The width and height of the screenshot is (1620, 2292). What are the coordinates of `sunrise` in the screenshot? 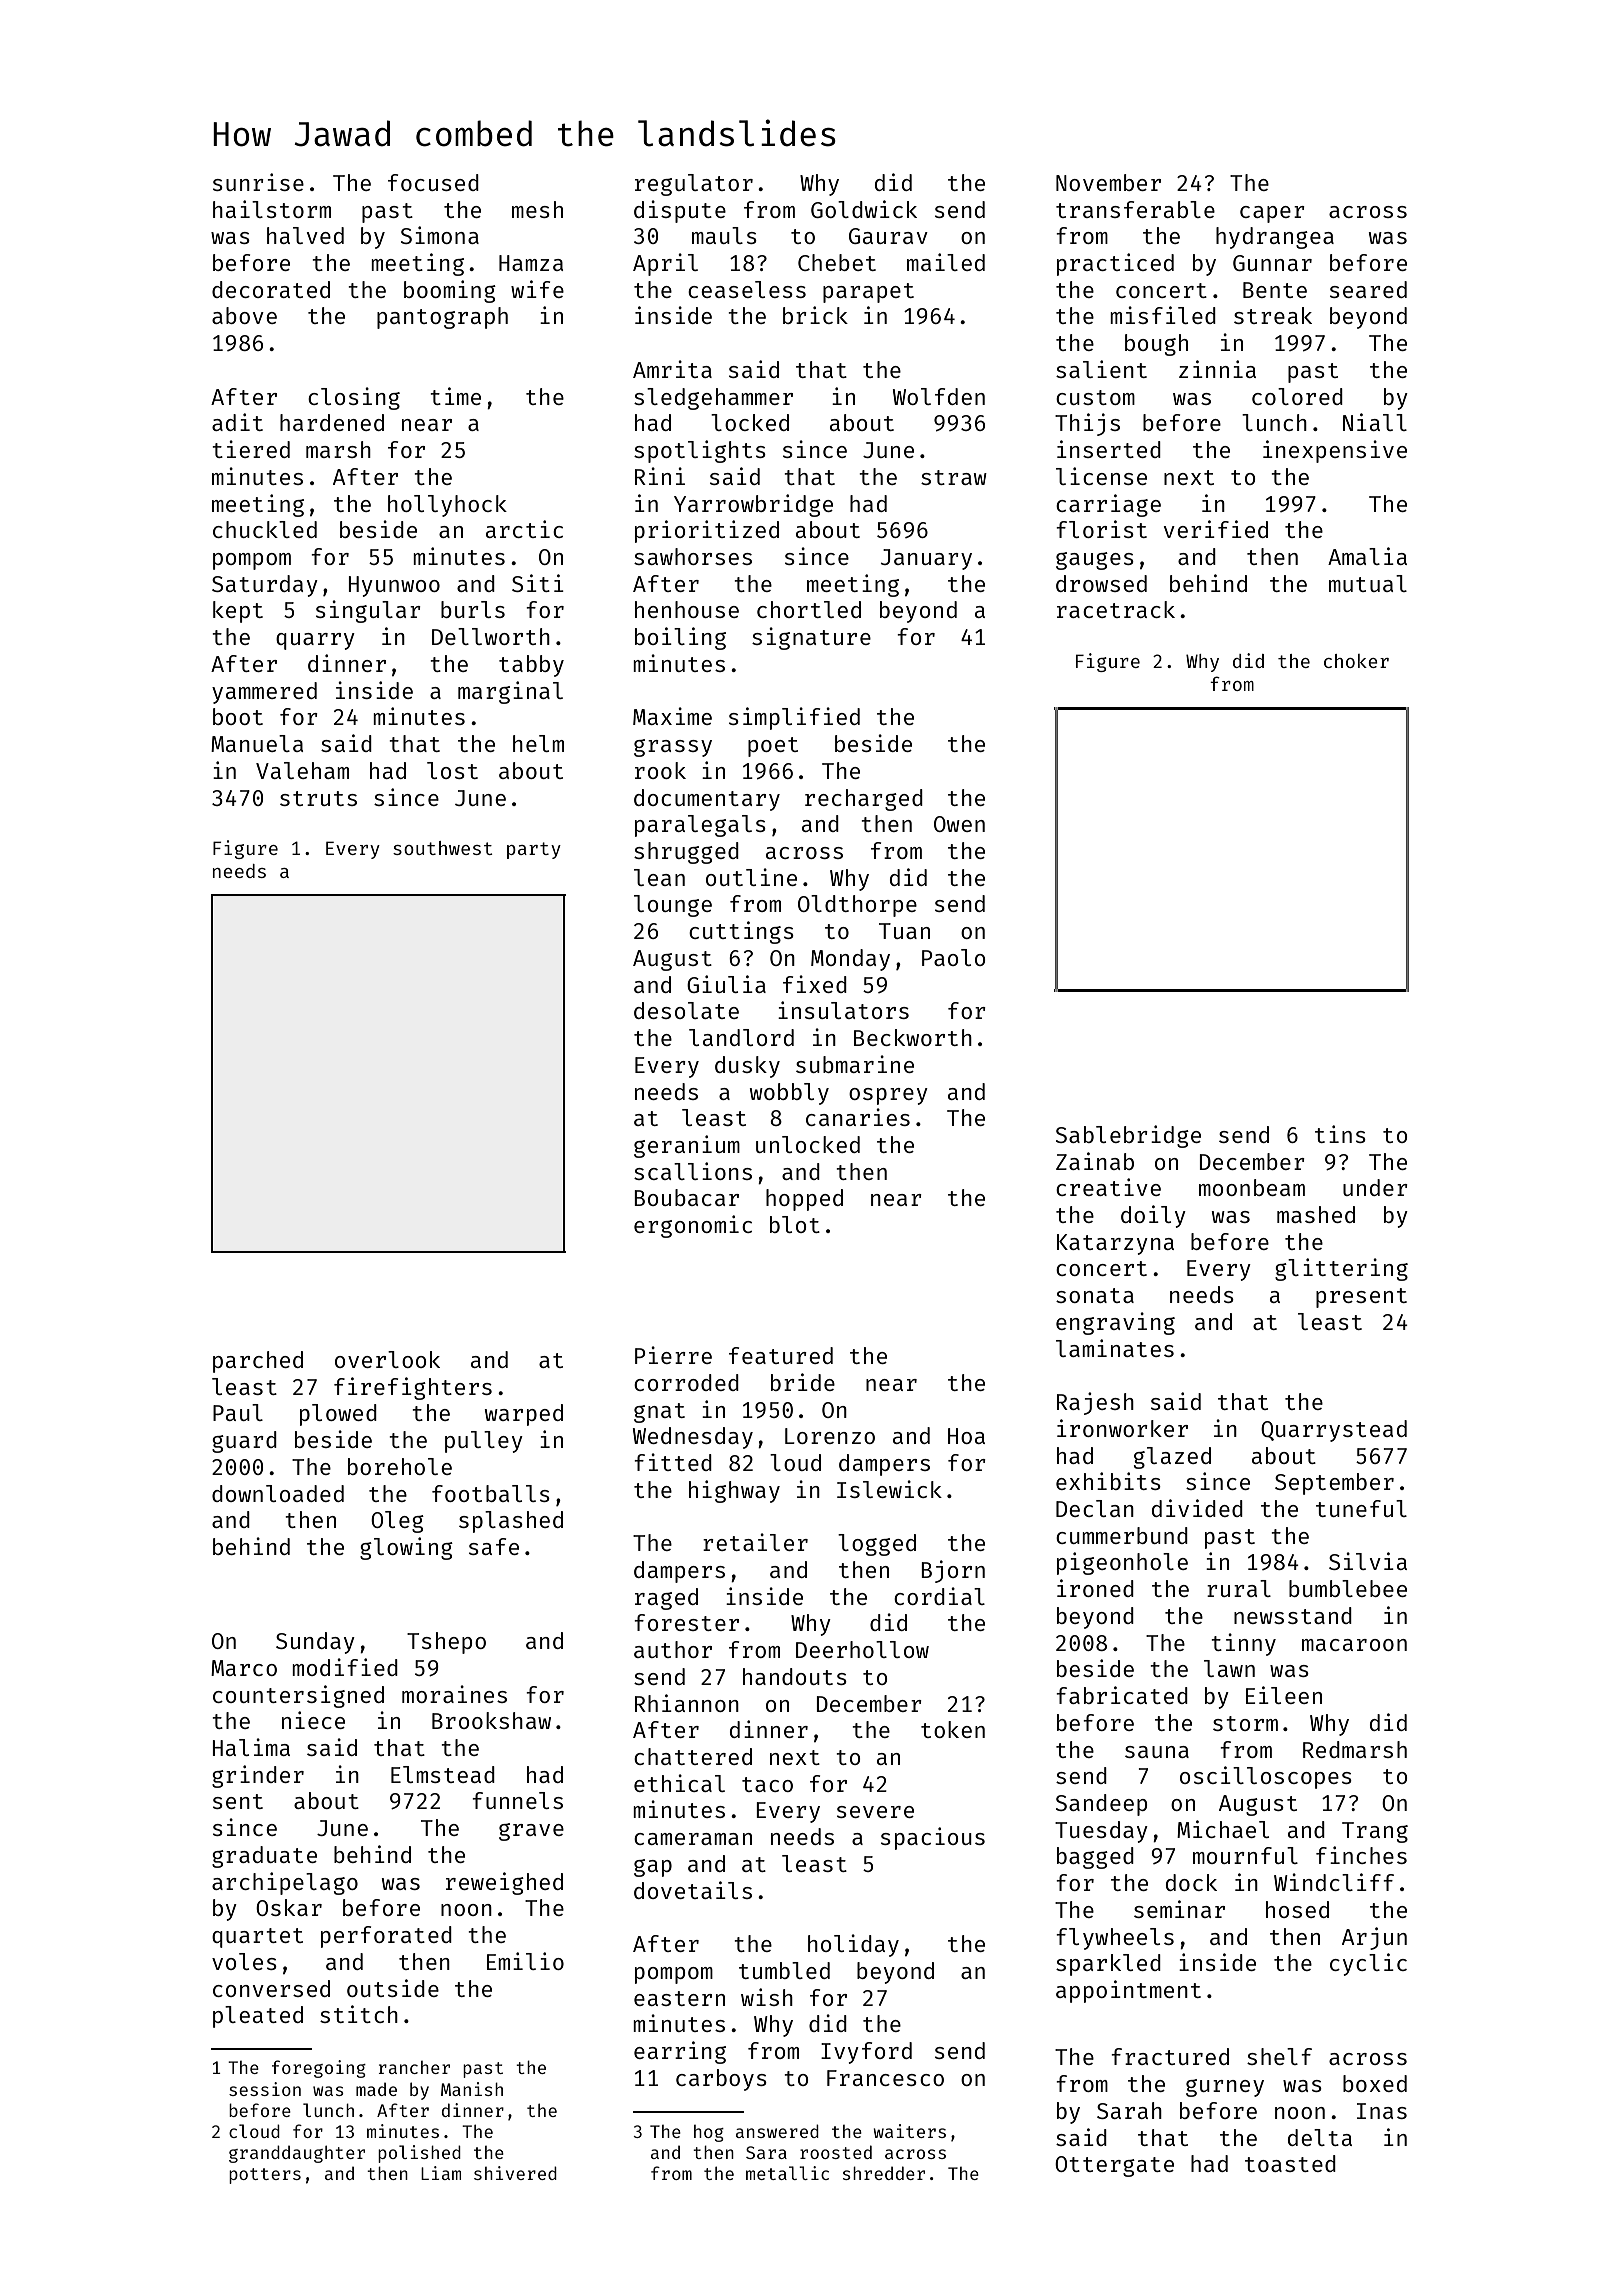 It's located at (258, 182).
